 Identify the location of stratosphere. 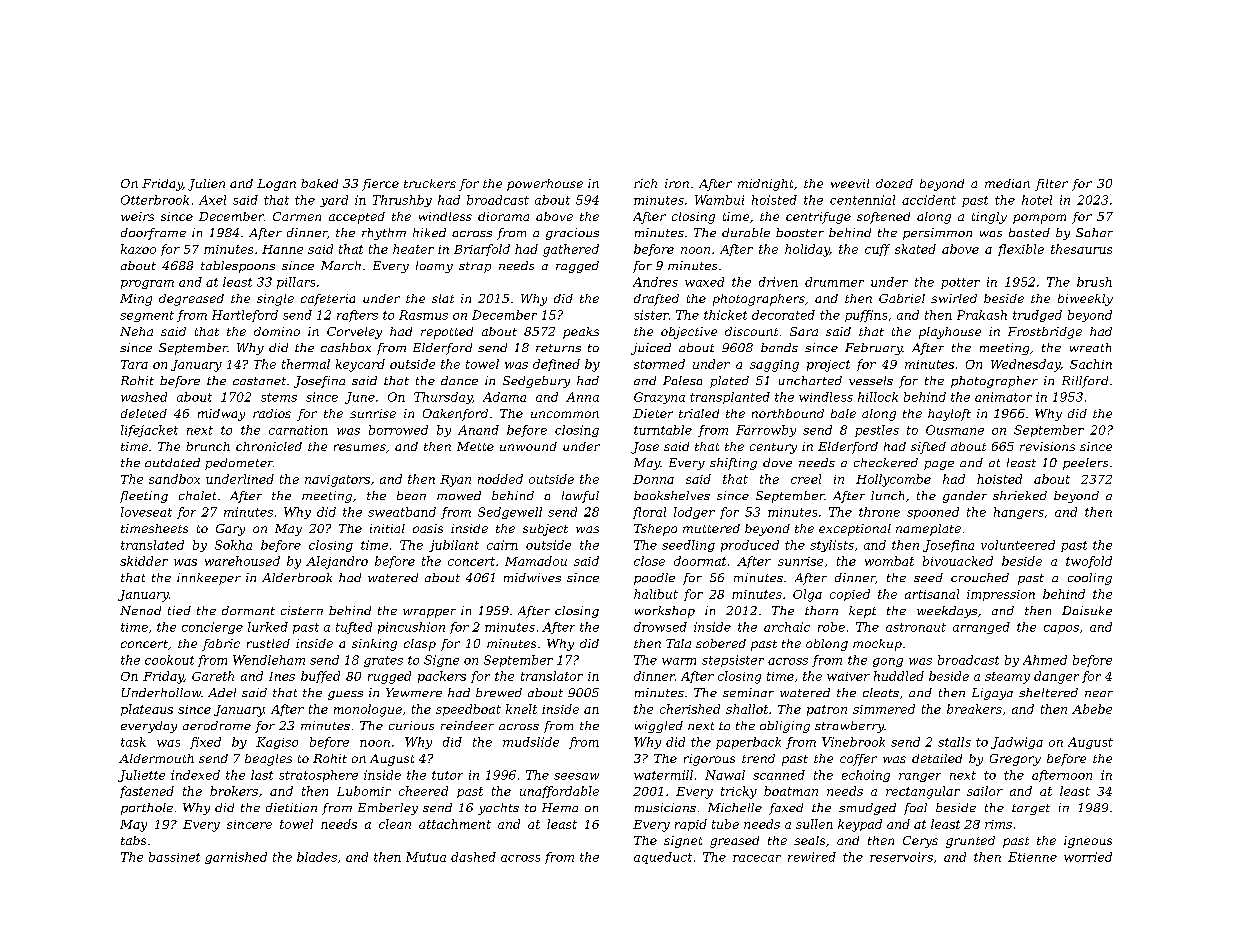
(318, 776).
